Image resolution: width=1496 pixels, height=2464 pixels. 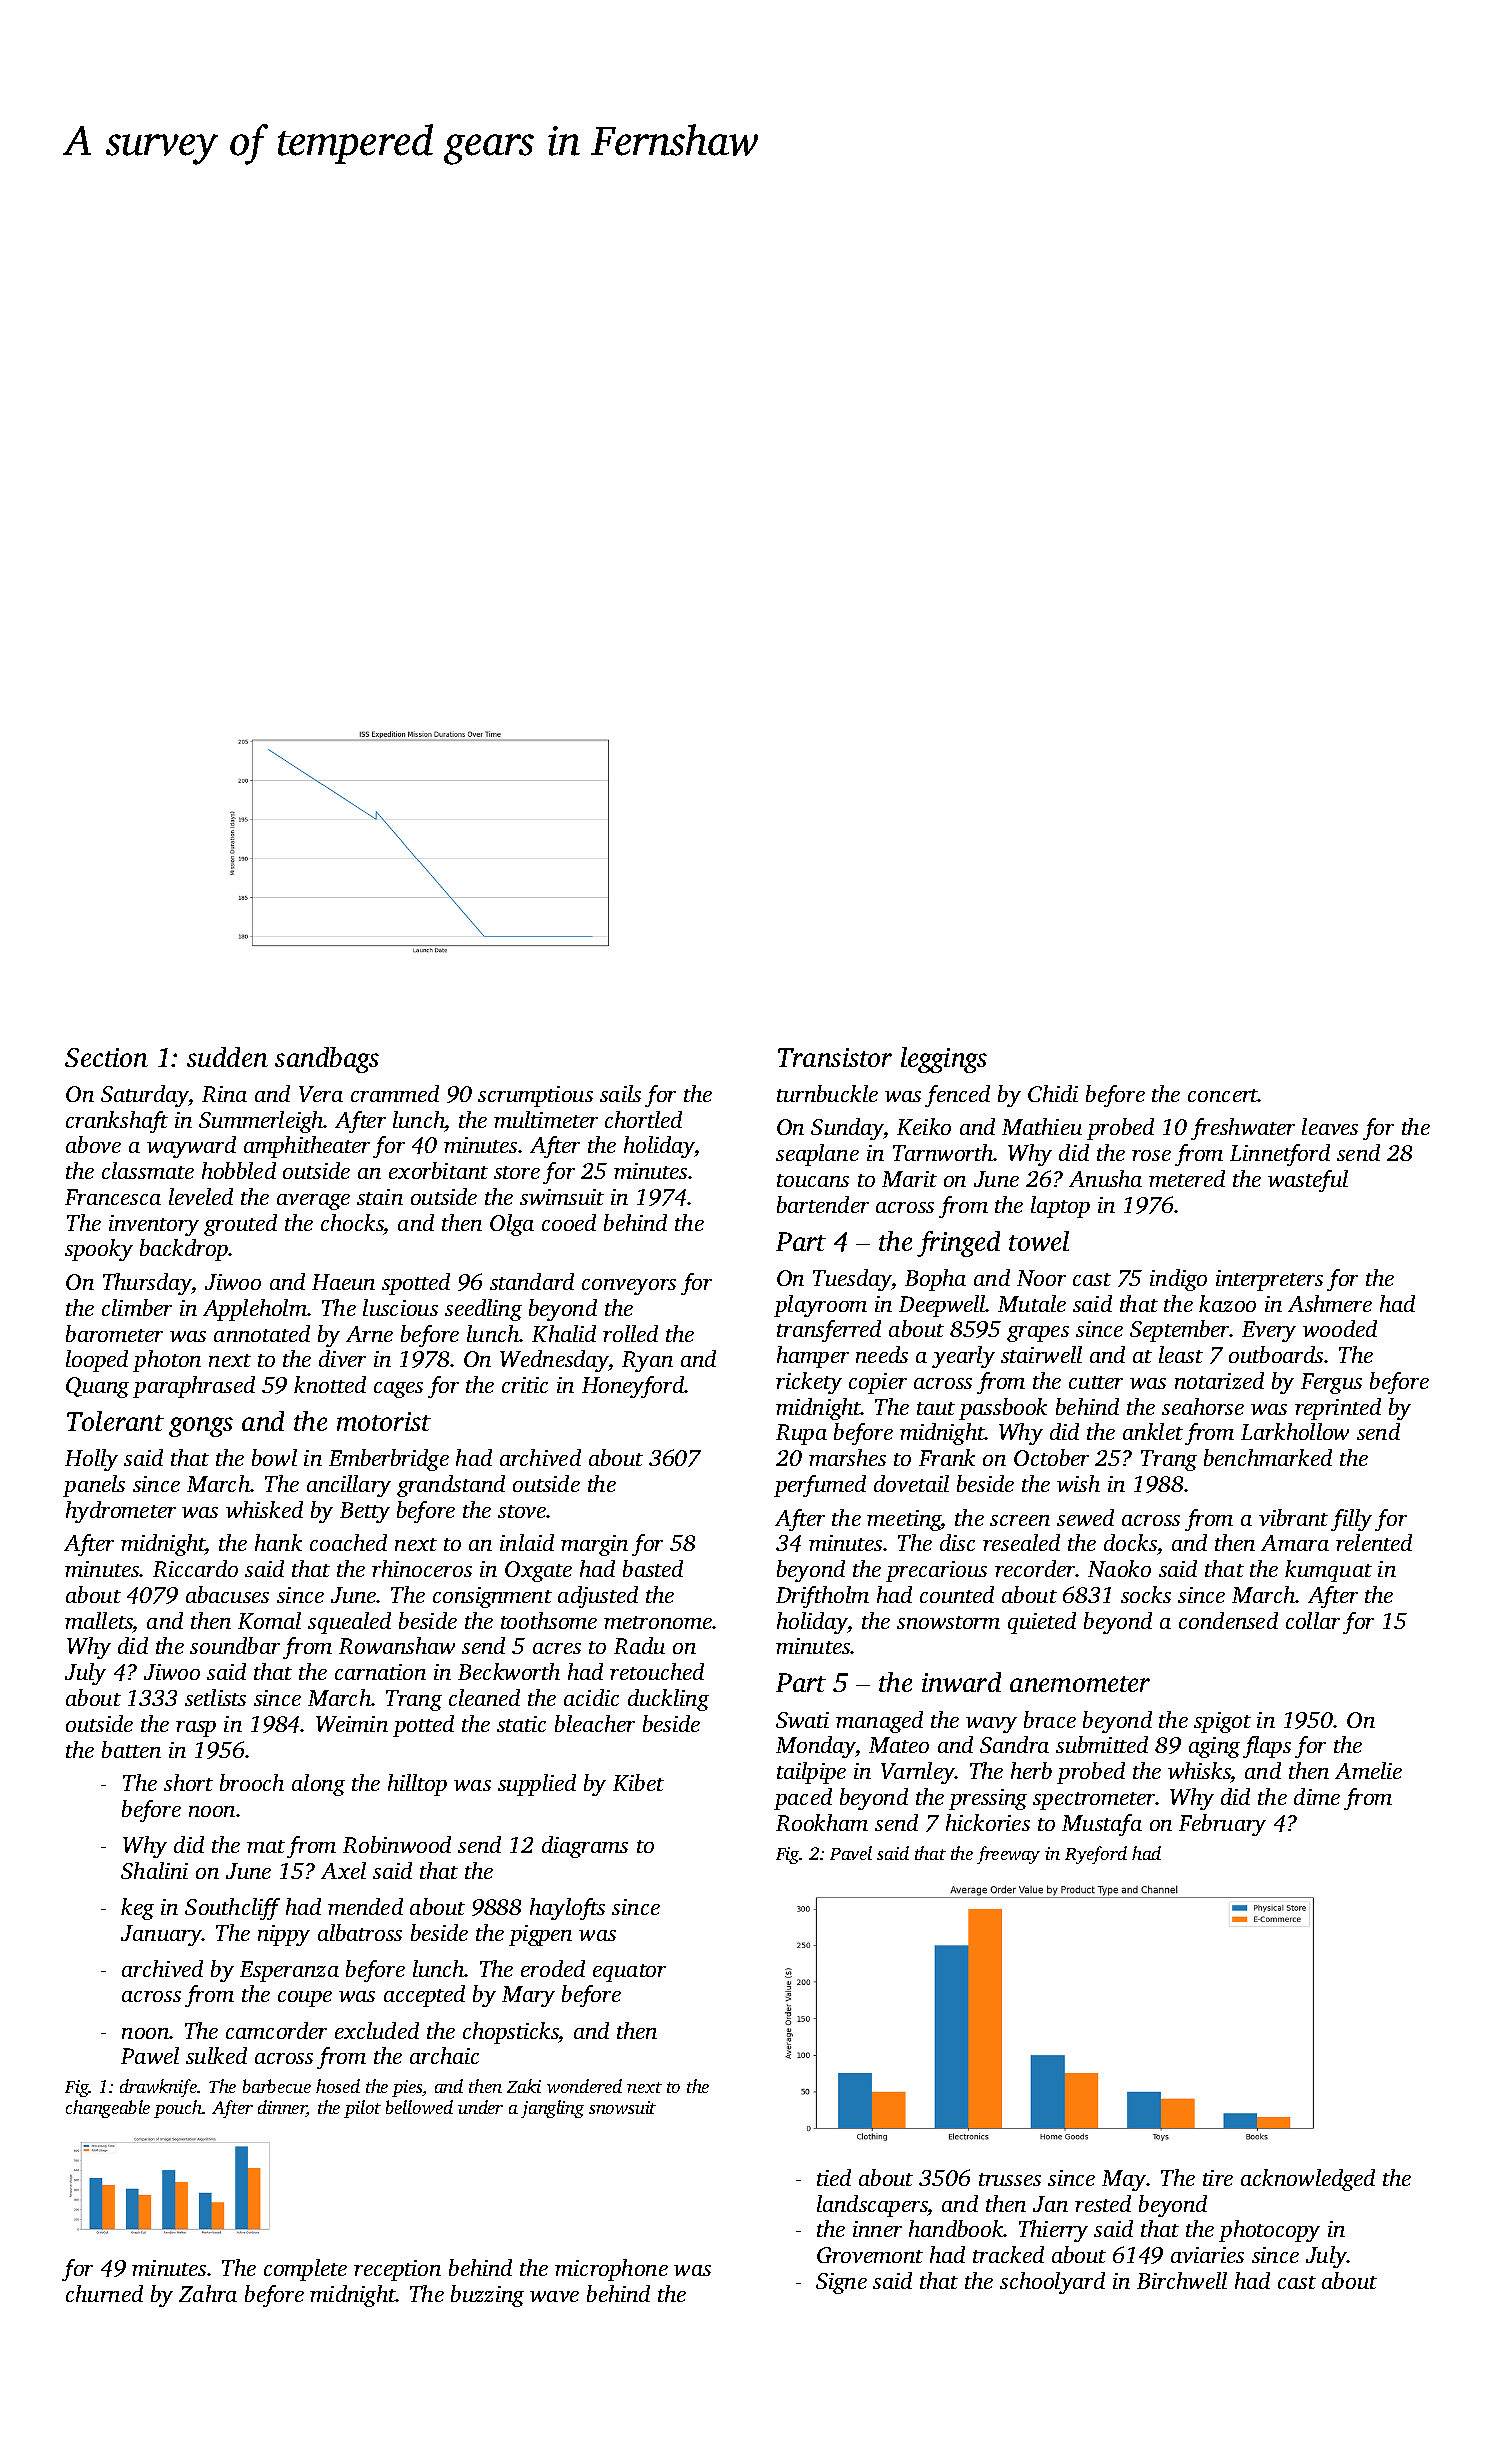 I want to click on Axel, so click(x=343, y=1870).
